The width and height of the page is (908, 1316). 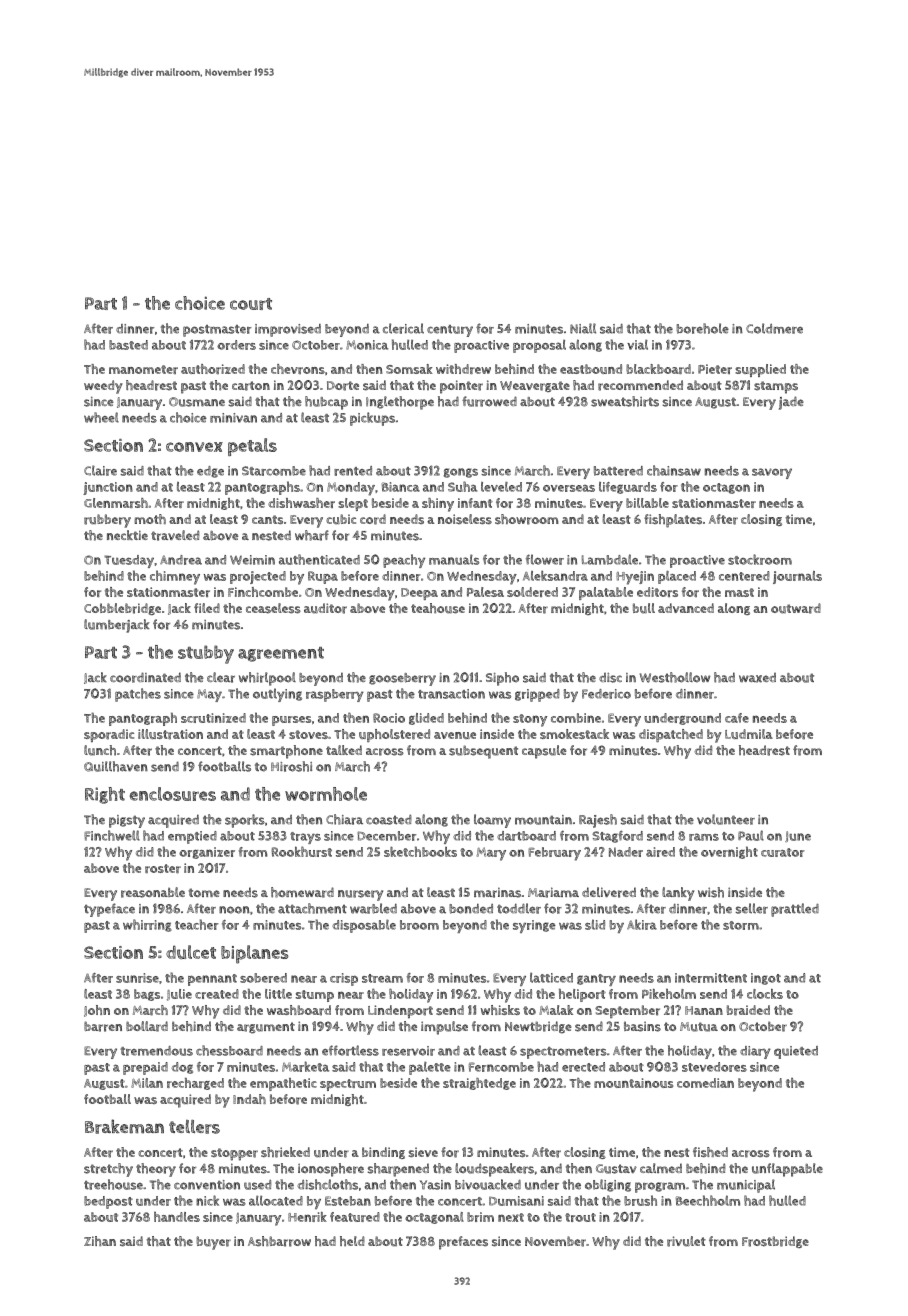 What do you see at coordinates (430, 1068) in the page?
I see `palette` at bounding box center [430, 1068].
